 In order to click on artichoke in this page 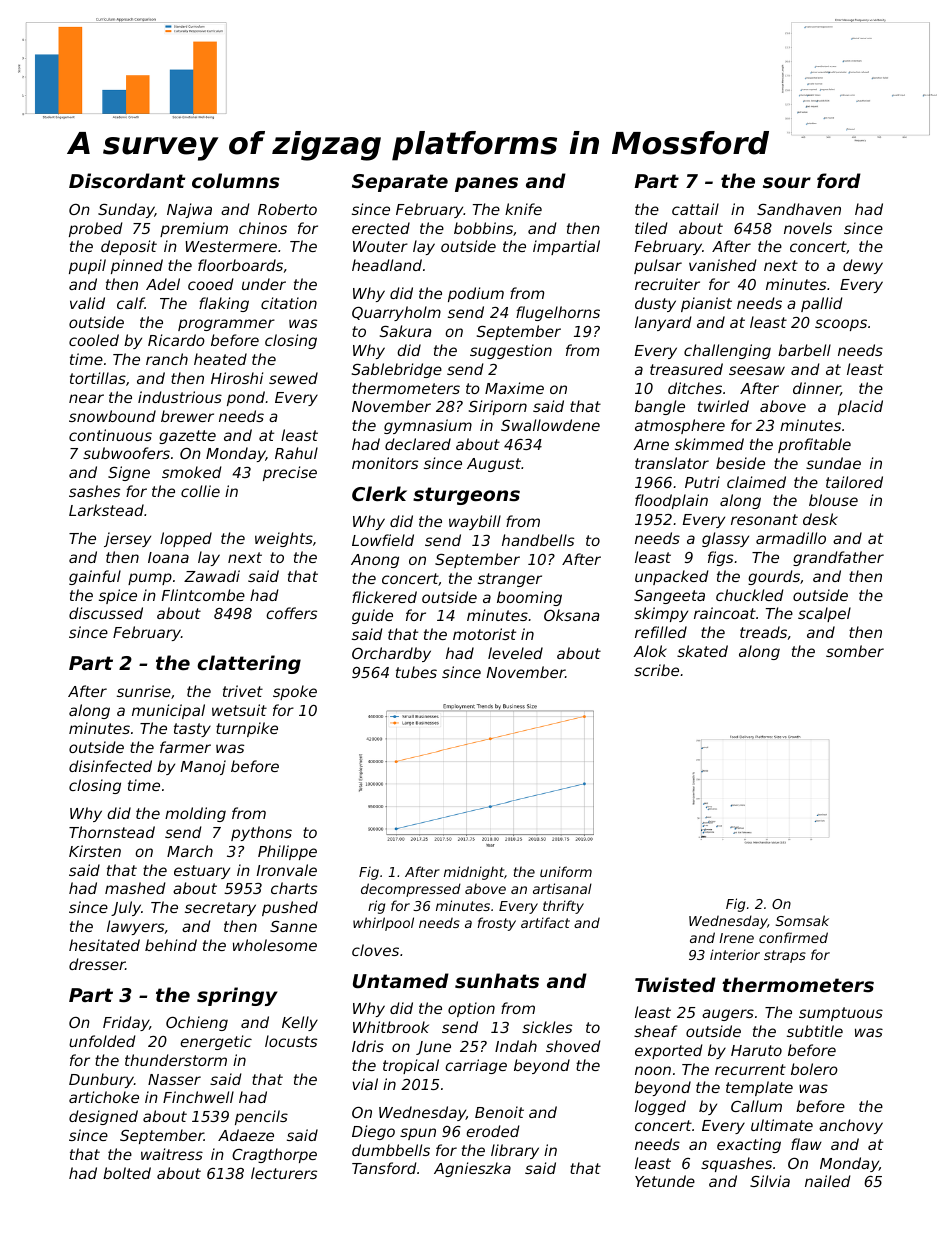, I will do `click(104, 1097)`.
